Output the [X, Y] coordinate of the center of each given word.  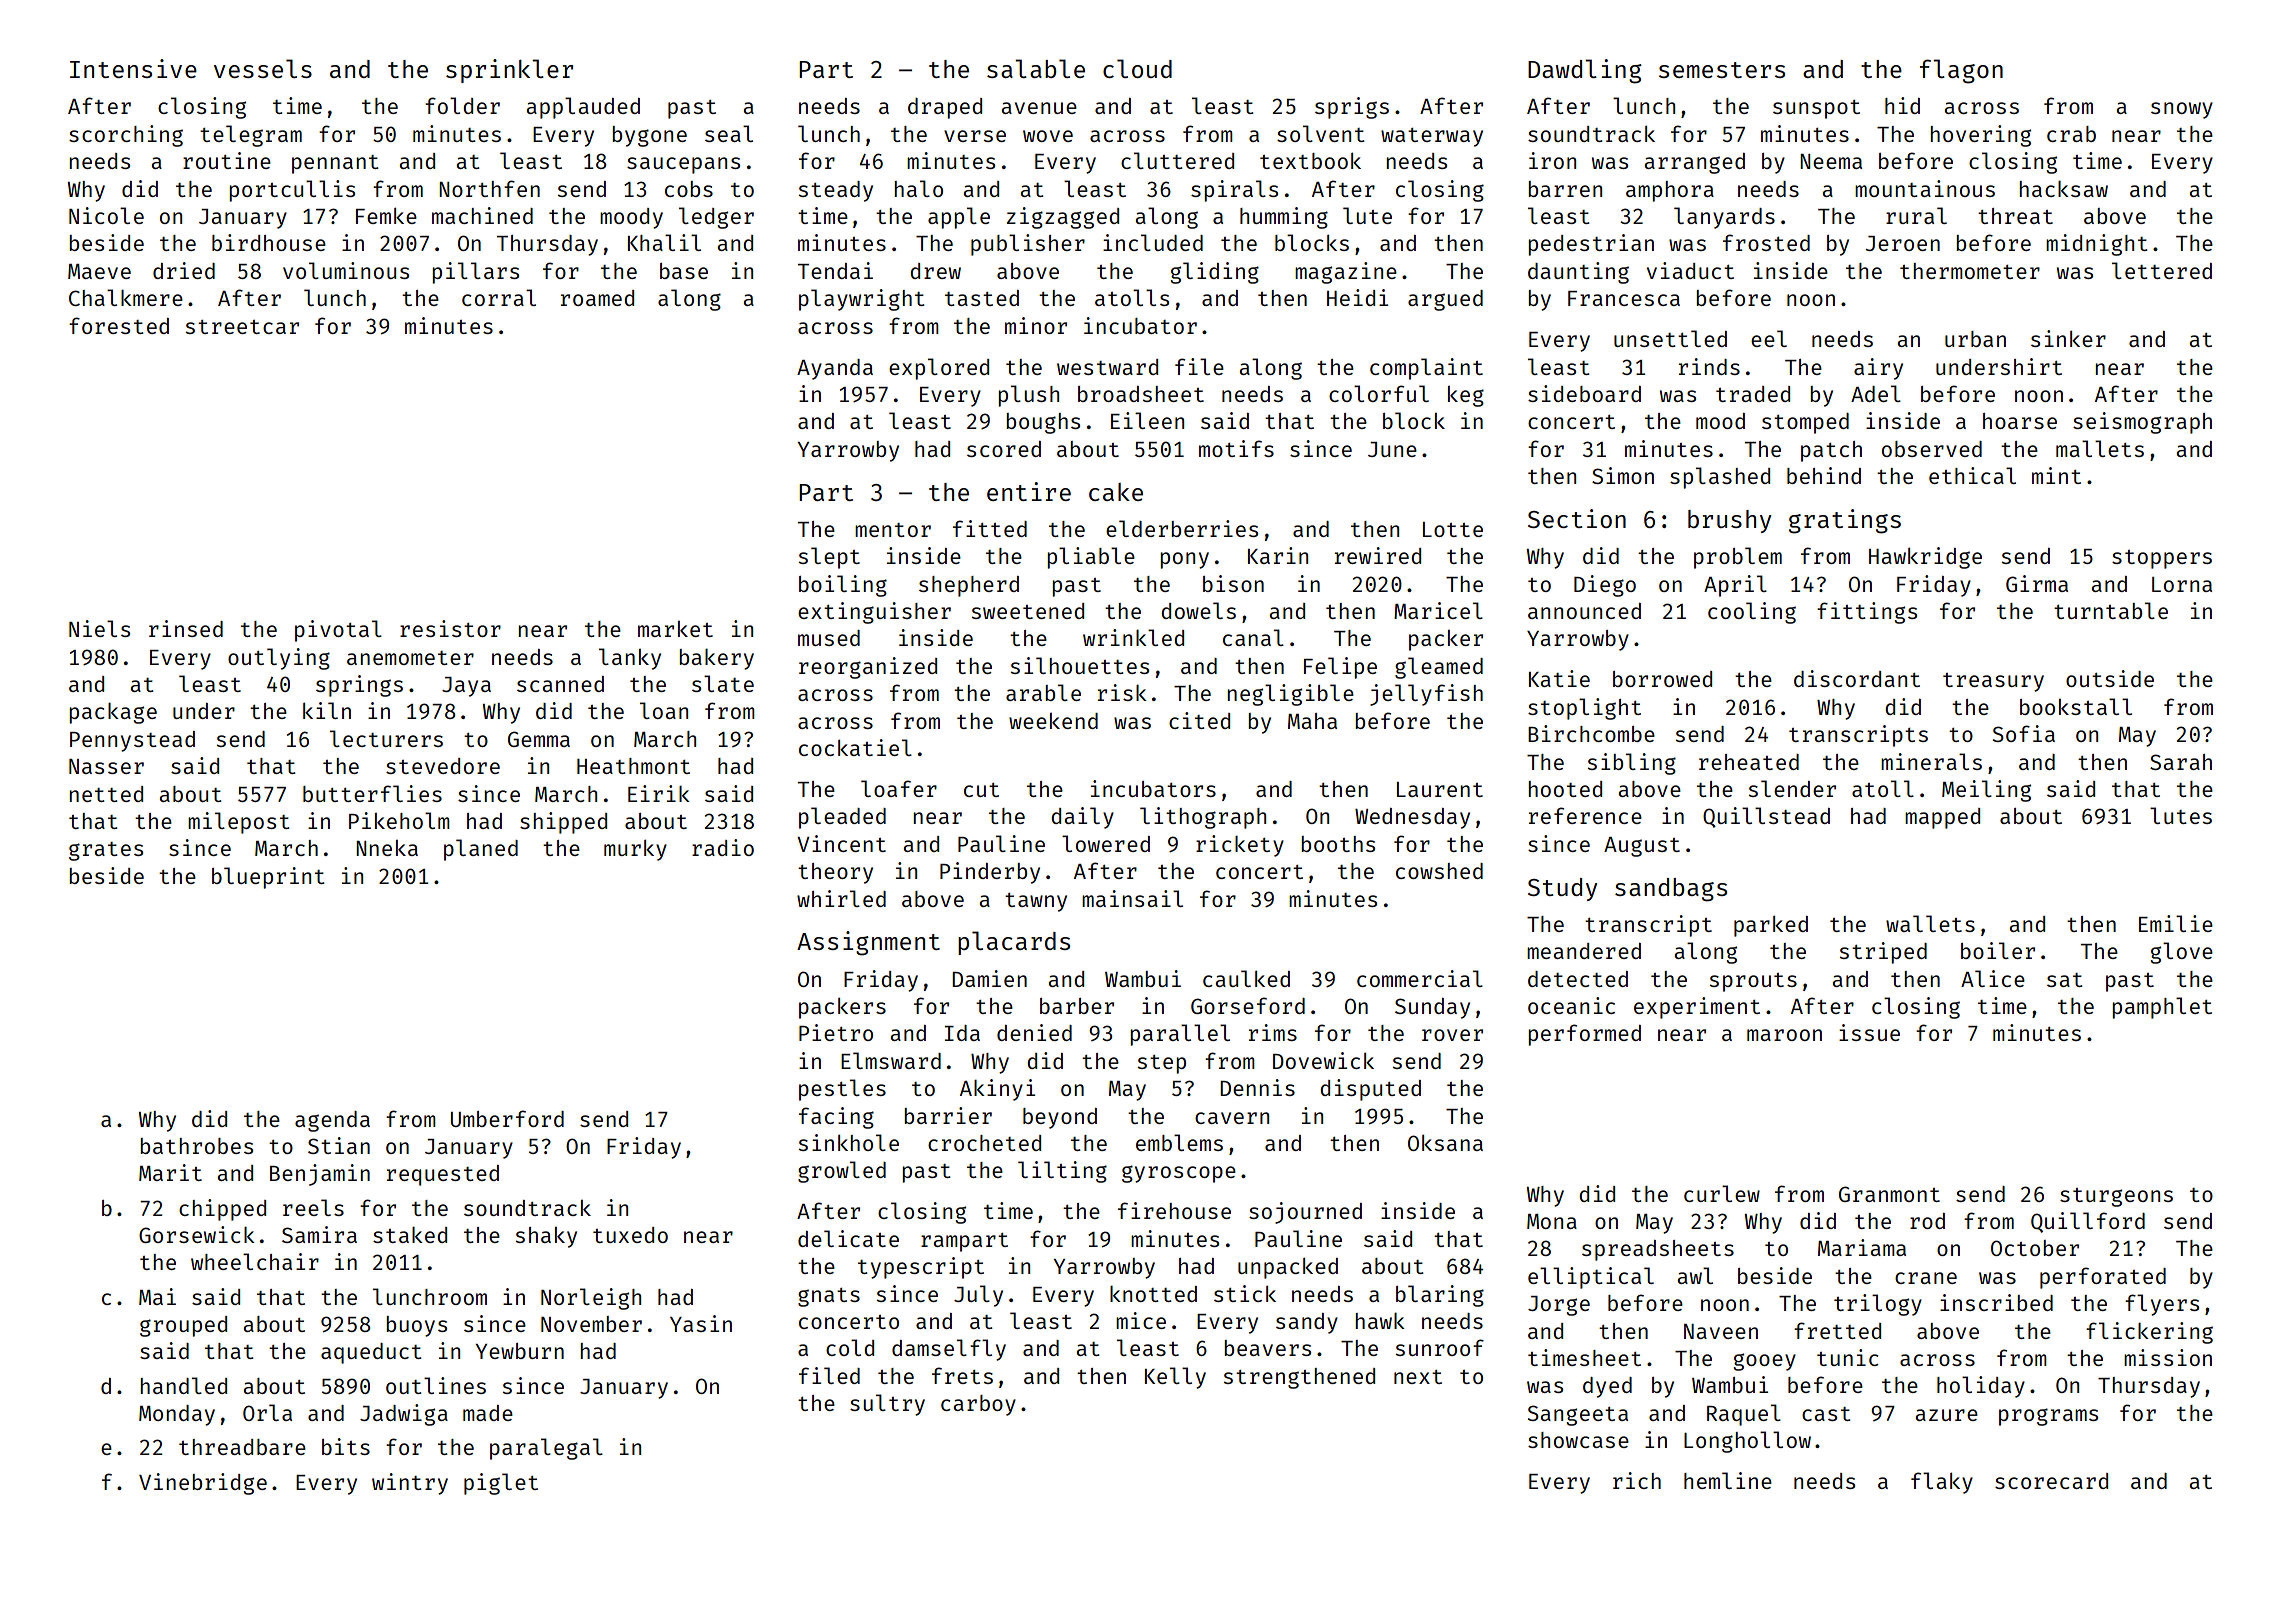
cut [981, 790]
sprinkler [509, 71]
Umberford [507, 1118]
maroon [1784, 1035]
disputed [1370, 1090]
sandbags [1671, 890]
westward [1107, 367]
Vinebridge [203, 1484]
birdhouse [269, 242]
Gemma [539, 739]
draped [945, 108]
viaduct [1690, 270]
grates [106, 851]
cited [1199, 720]
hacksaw [2063, 189]
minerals [1931, 761]
